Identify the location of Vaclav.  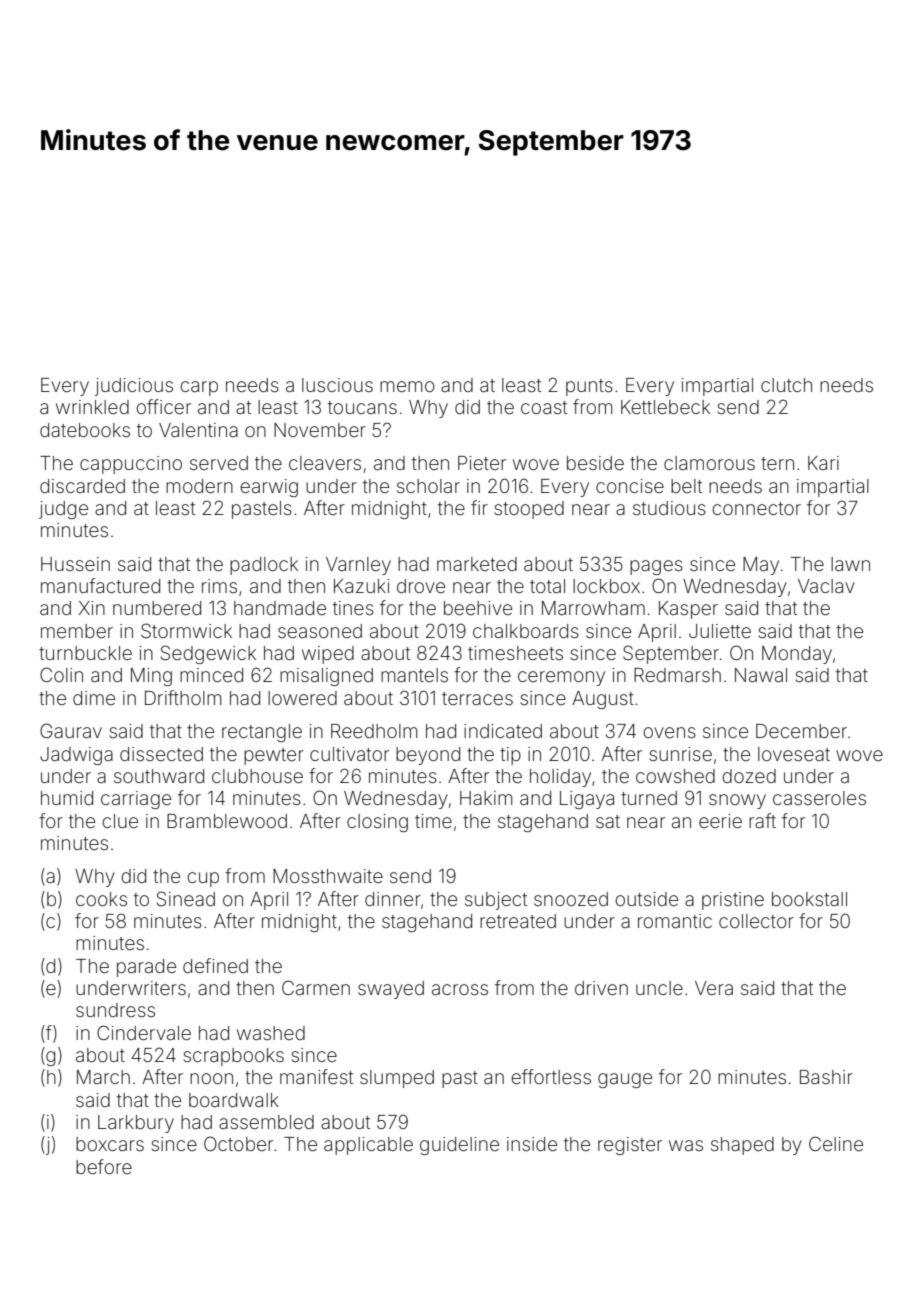
(826, 586).
